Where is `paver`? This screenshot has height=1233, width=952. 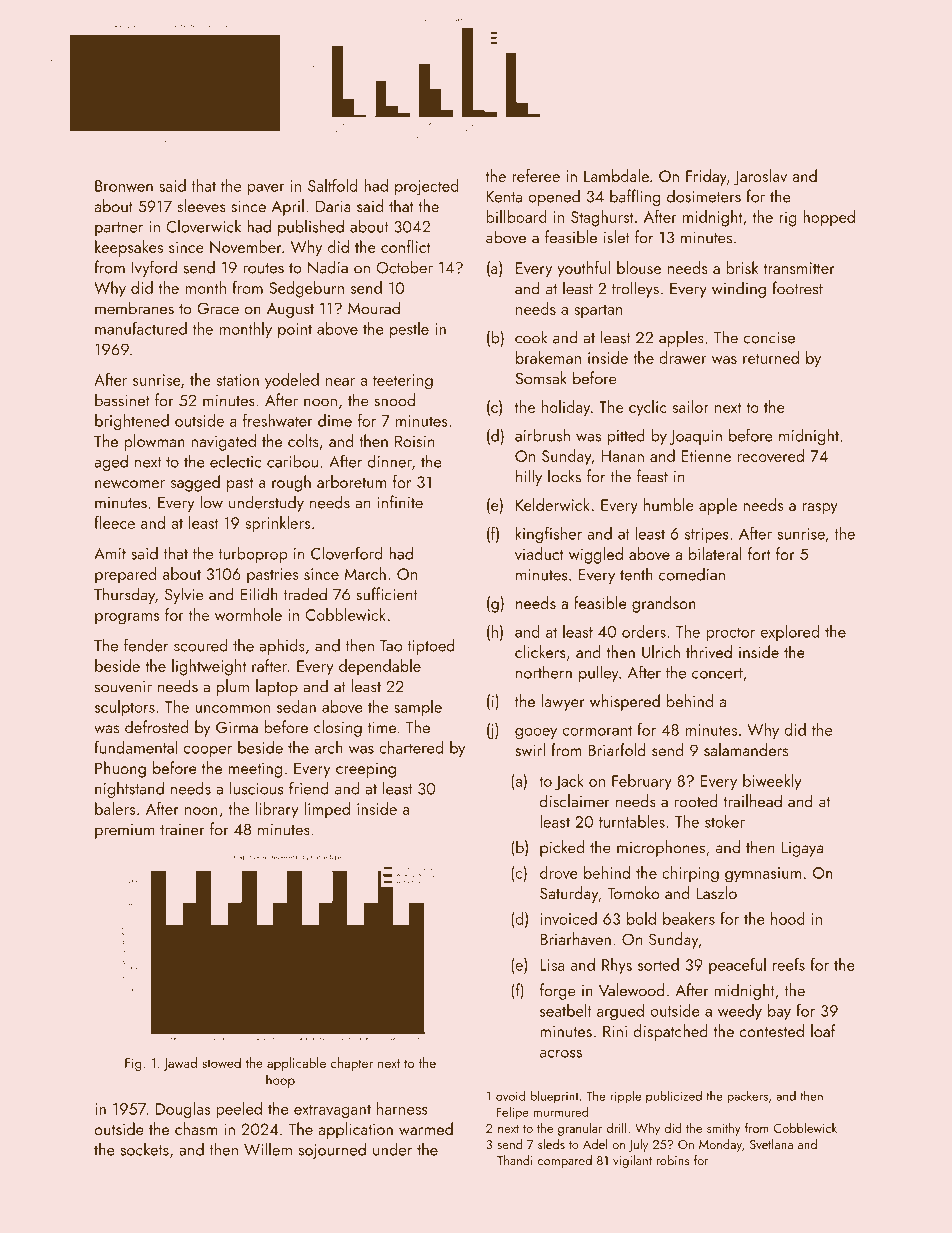 paver is located at coordinates (266, 189).
